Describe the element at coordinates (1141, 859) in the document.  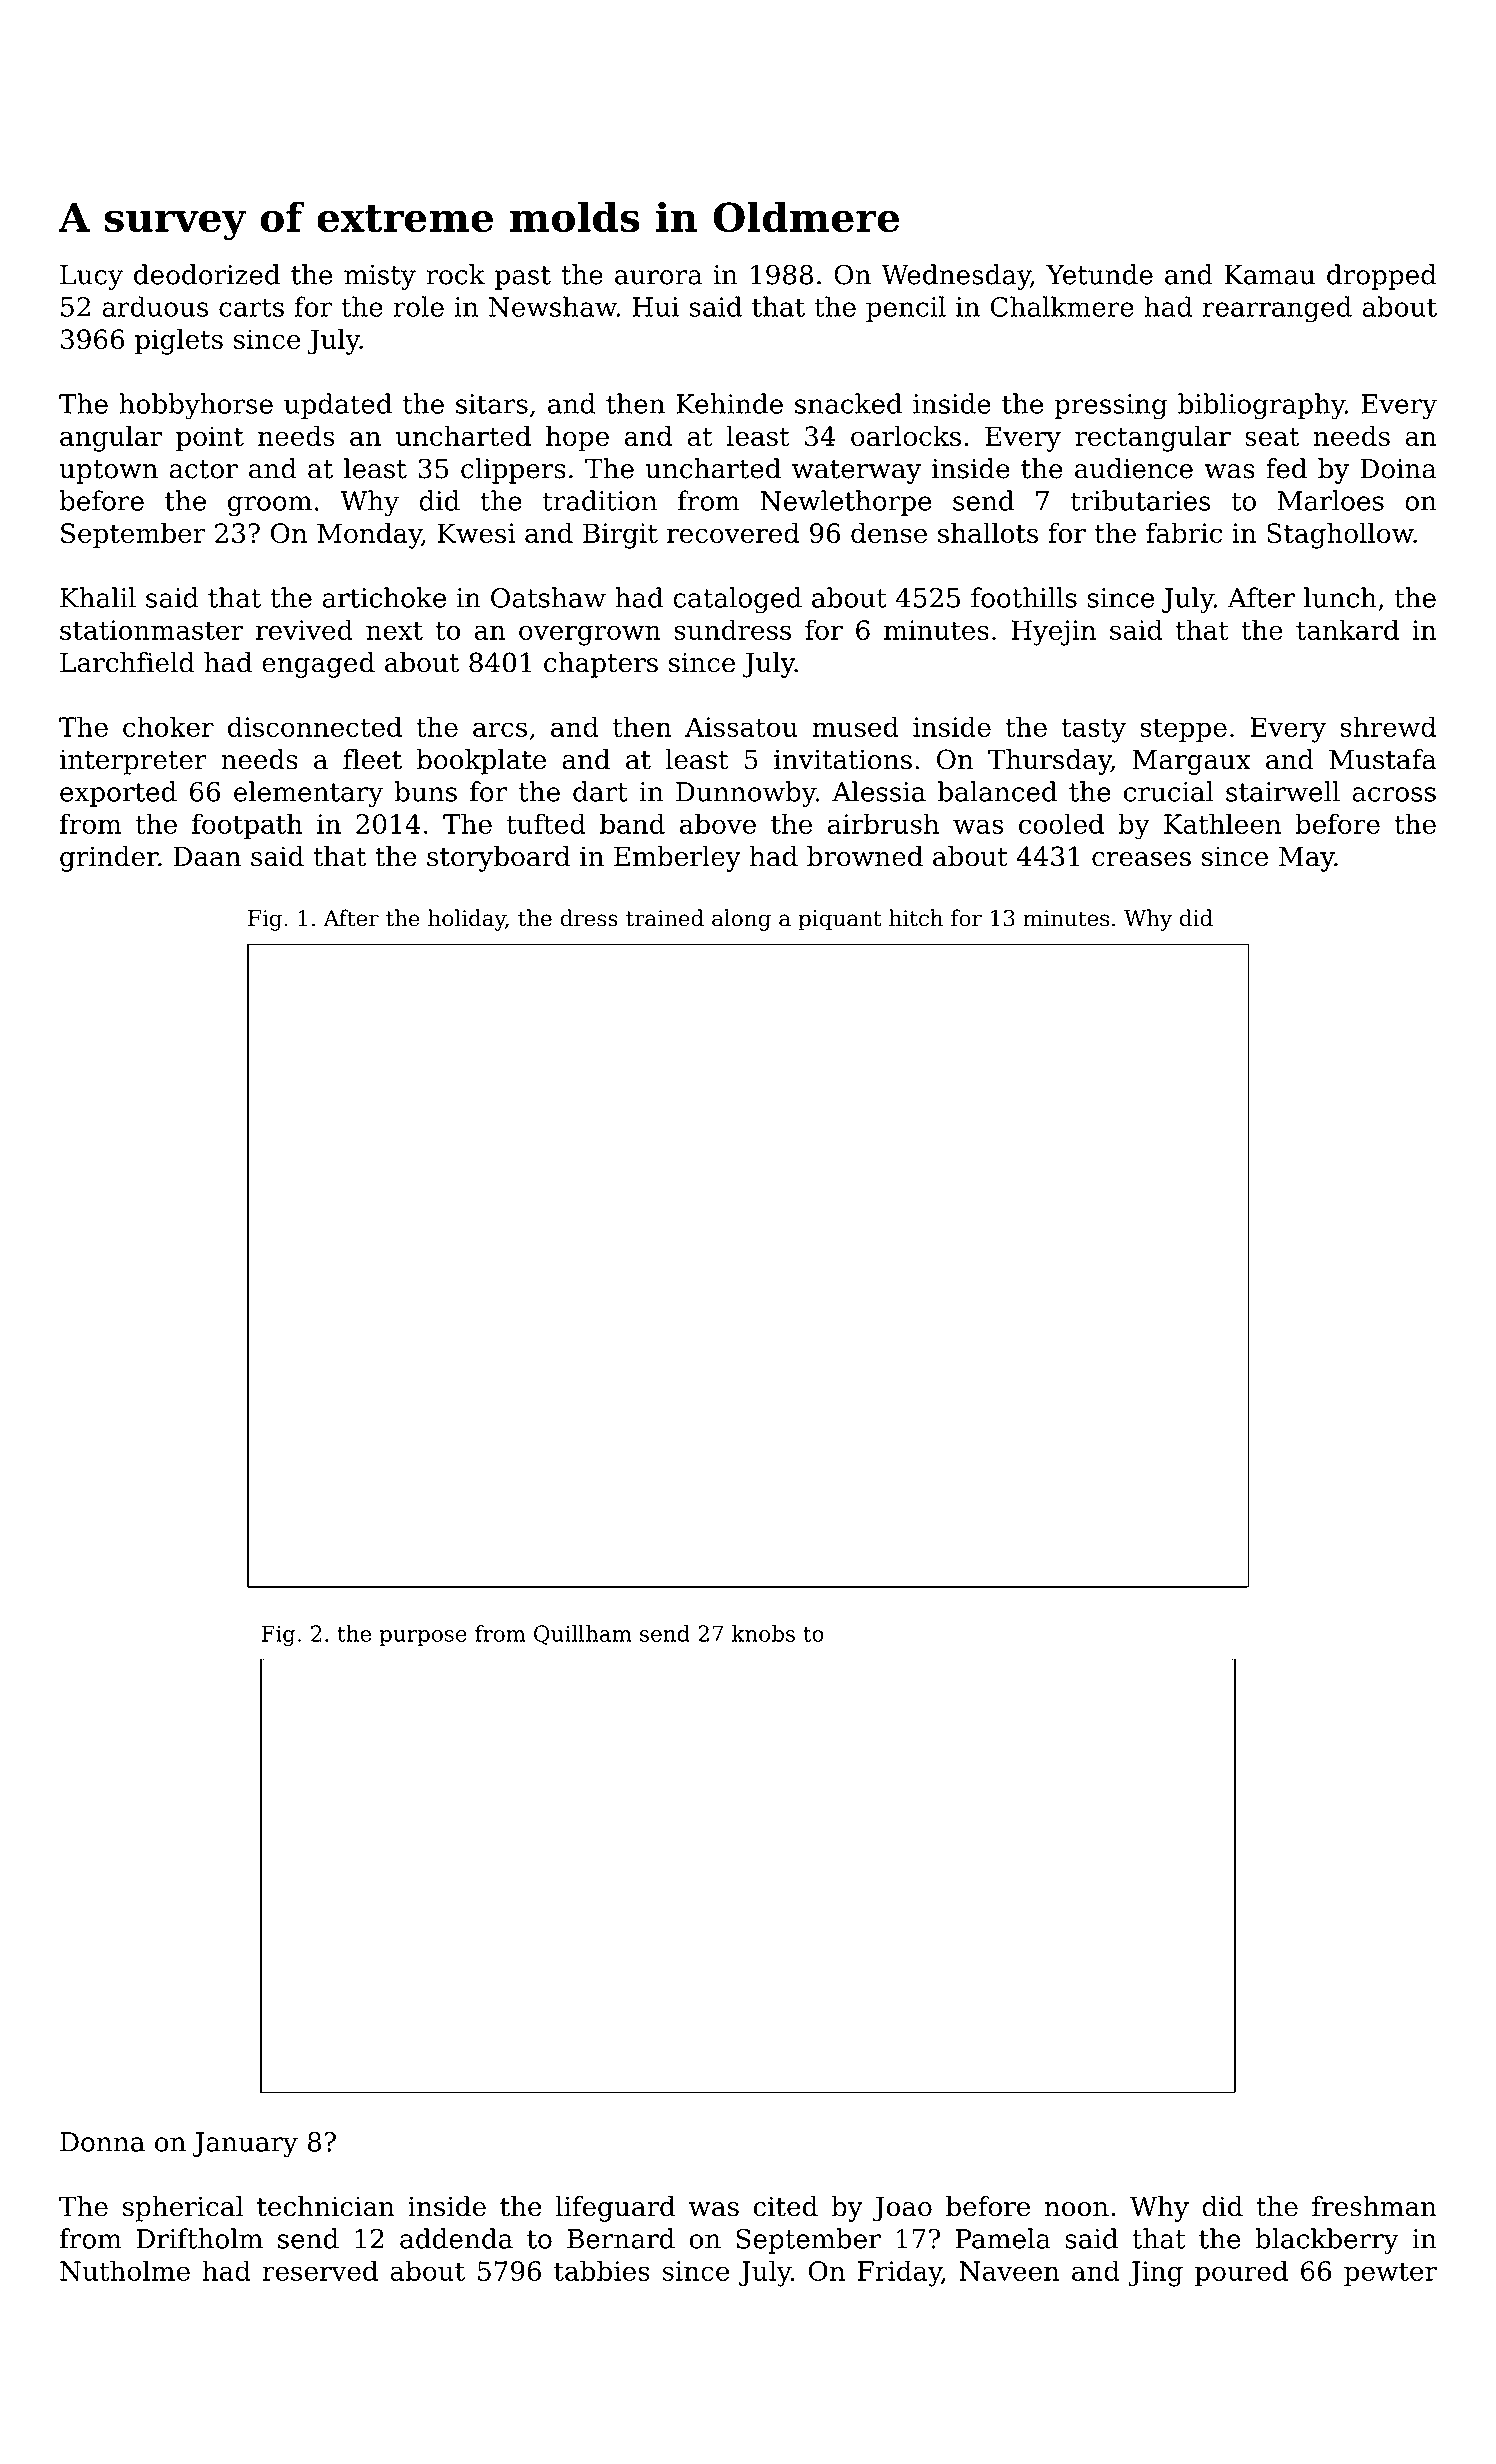
I see `creases` at that location.
